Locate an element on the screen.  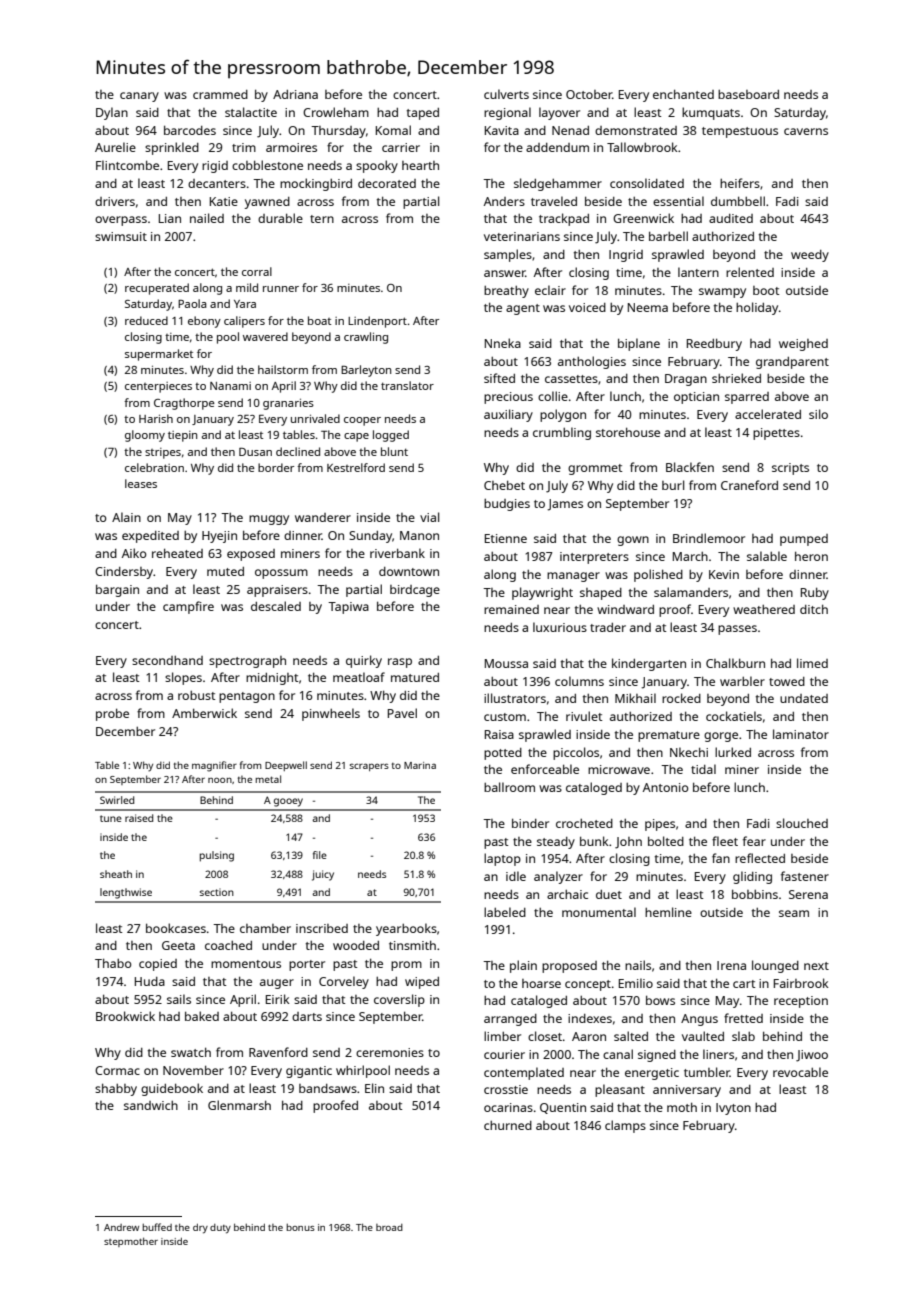
enchanted is located at coordinates (683, 94).
